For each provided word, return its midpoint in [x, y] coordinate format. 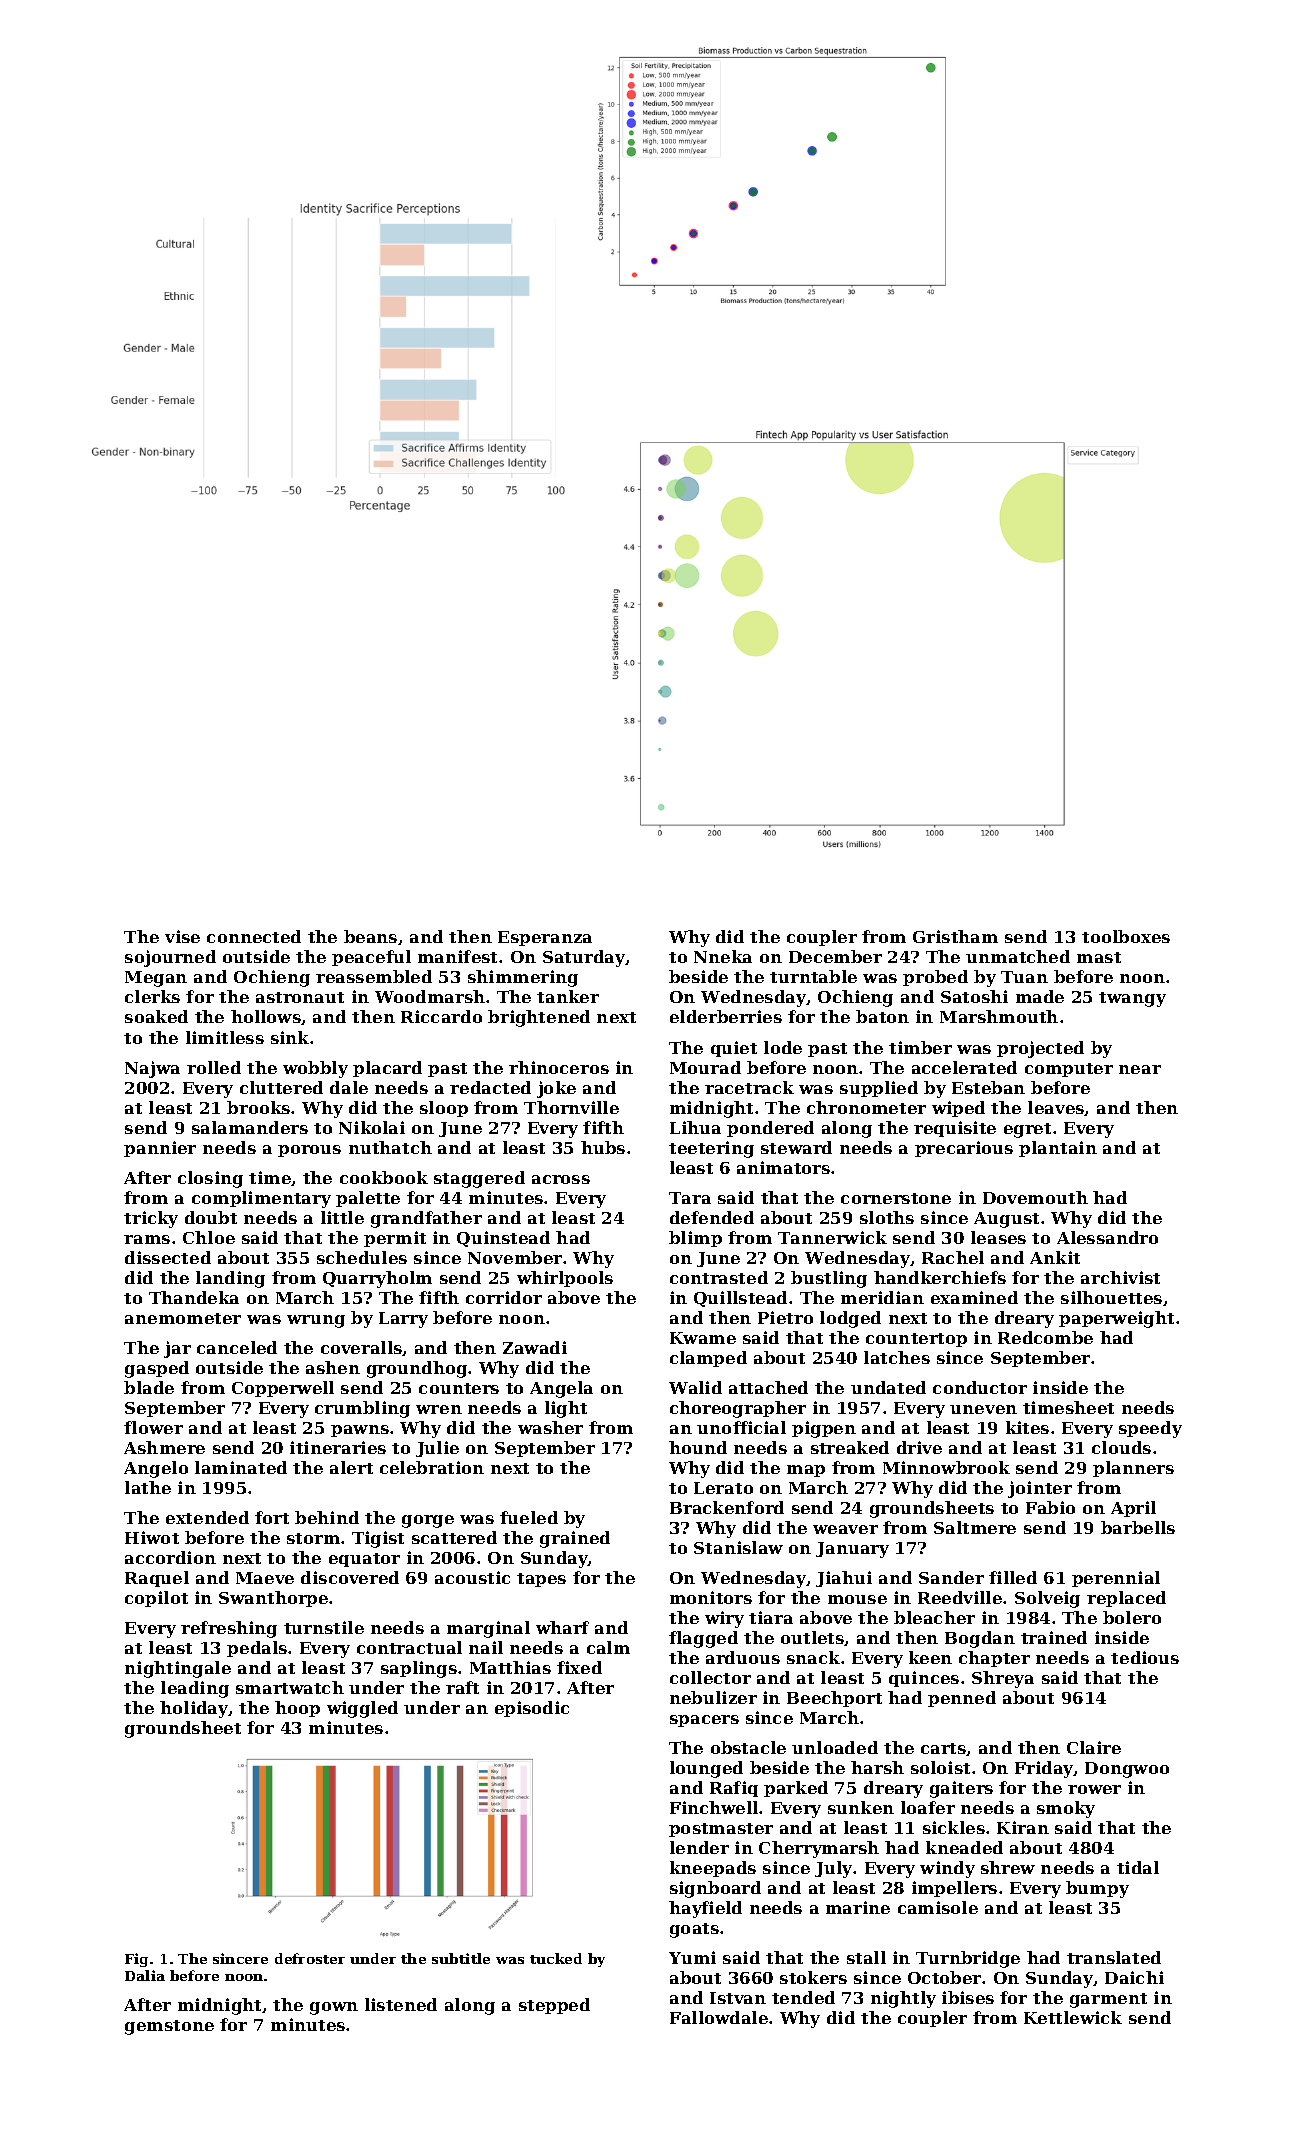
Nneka [723, 956]
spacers [704, 1721]
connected [254, 936]
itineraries [338, 1447]
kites [1027, 1427]
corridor [504, 1297]
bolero [1132, 1617]
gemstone [169, 2027]
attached [768, 1387]
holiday [194, 1709]
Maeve [265, 1578]
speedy [1150, 1429]
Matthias [510, 1667]
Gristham [955, 936]
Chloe [209, 1237]
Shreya [1003, 1679]
